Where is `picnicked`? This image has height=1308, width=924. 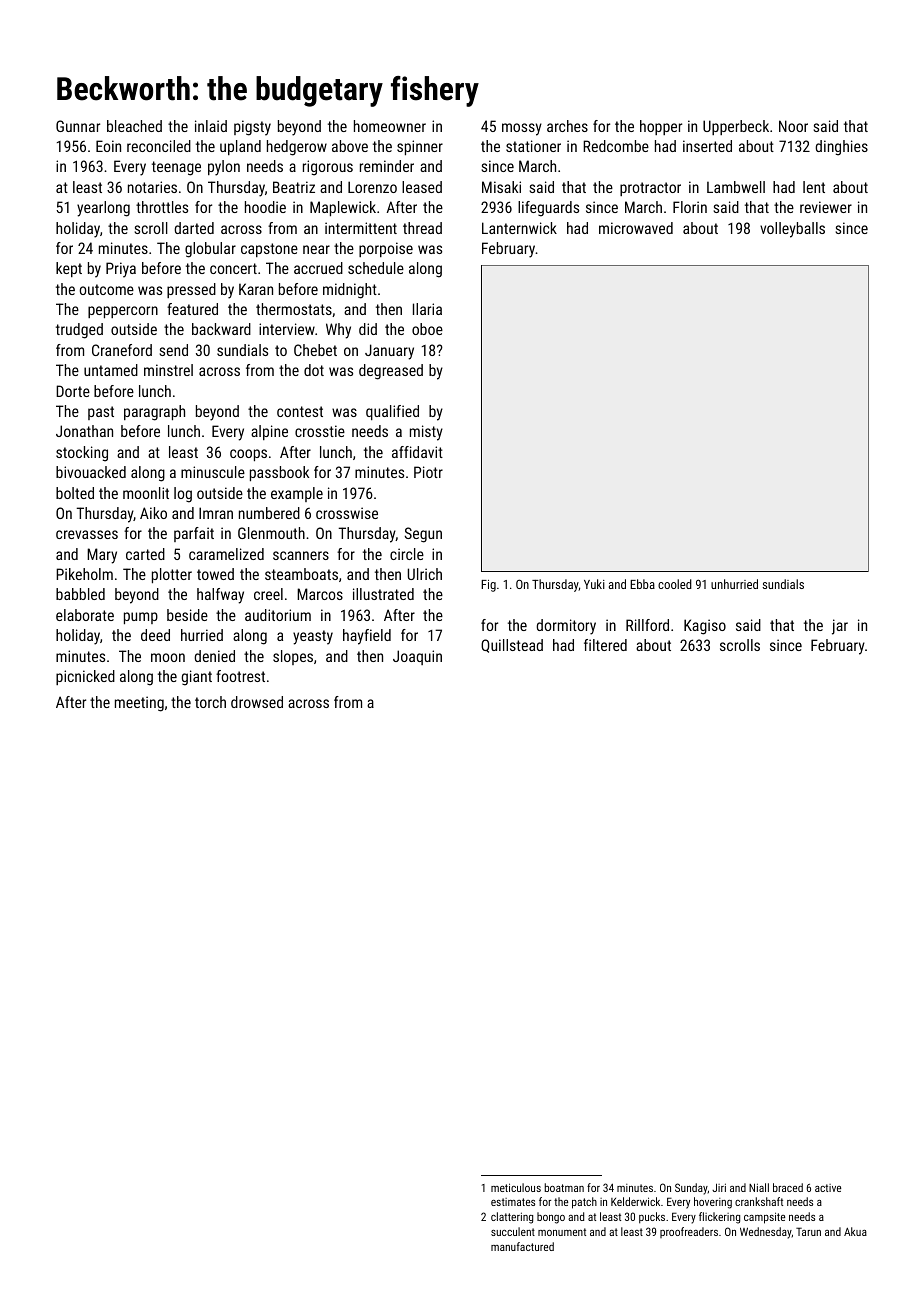 picnicked is located at coordinates (85, 677).
